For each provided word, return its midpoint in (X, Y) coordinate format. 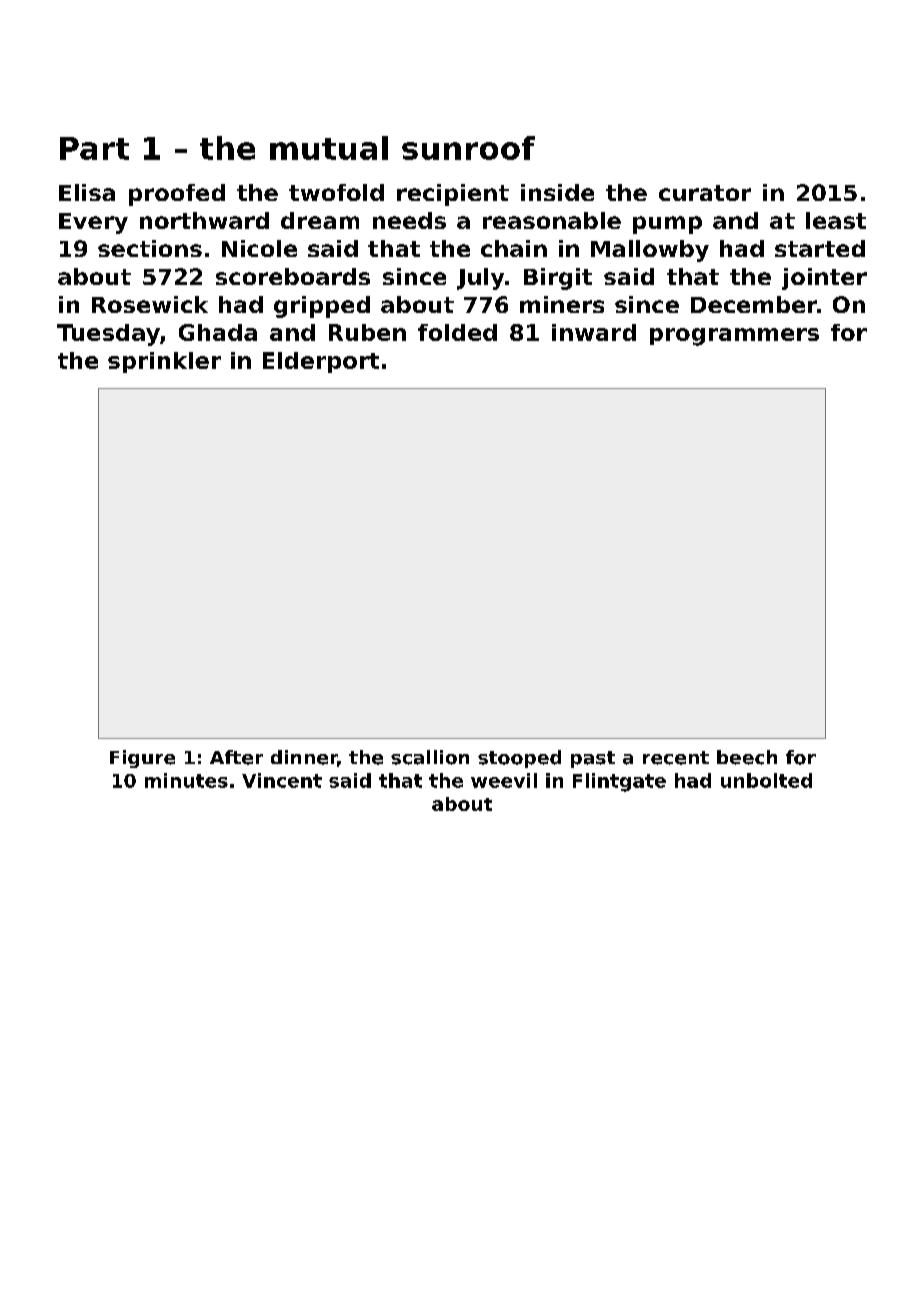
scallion (430, 757)
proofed (177, 195)
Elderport (321, 362)
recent (676, 758)
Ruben (367, 332)
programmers (734, 337)
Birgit (558, 279)
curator (705, 193)
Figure (142, 759)
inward (594, 332)
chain (514, 248)
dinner (304, 757)
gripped (322, 307)
